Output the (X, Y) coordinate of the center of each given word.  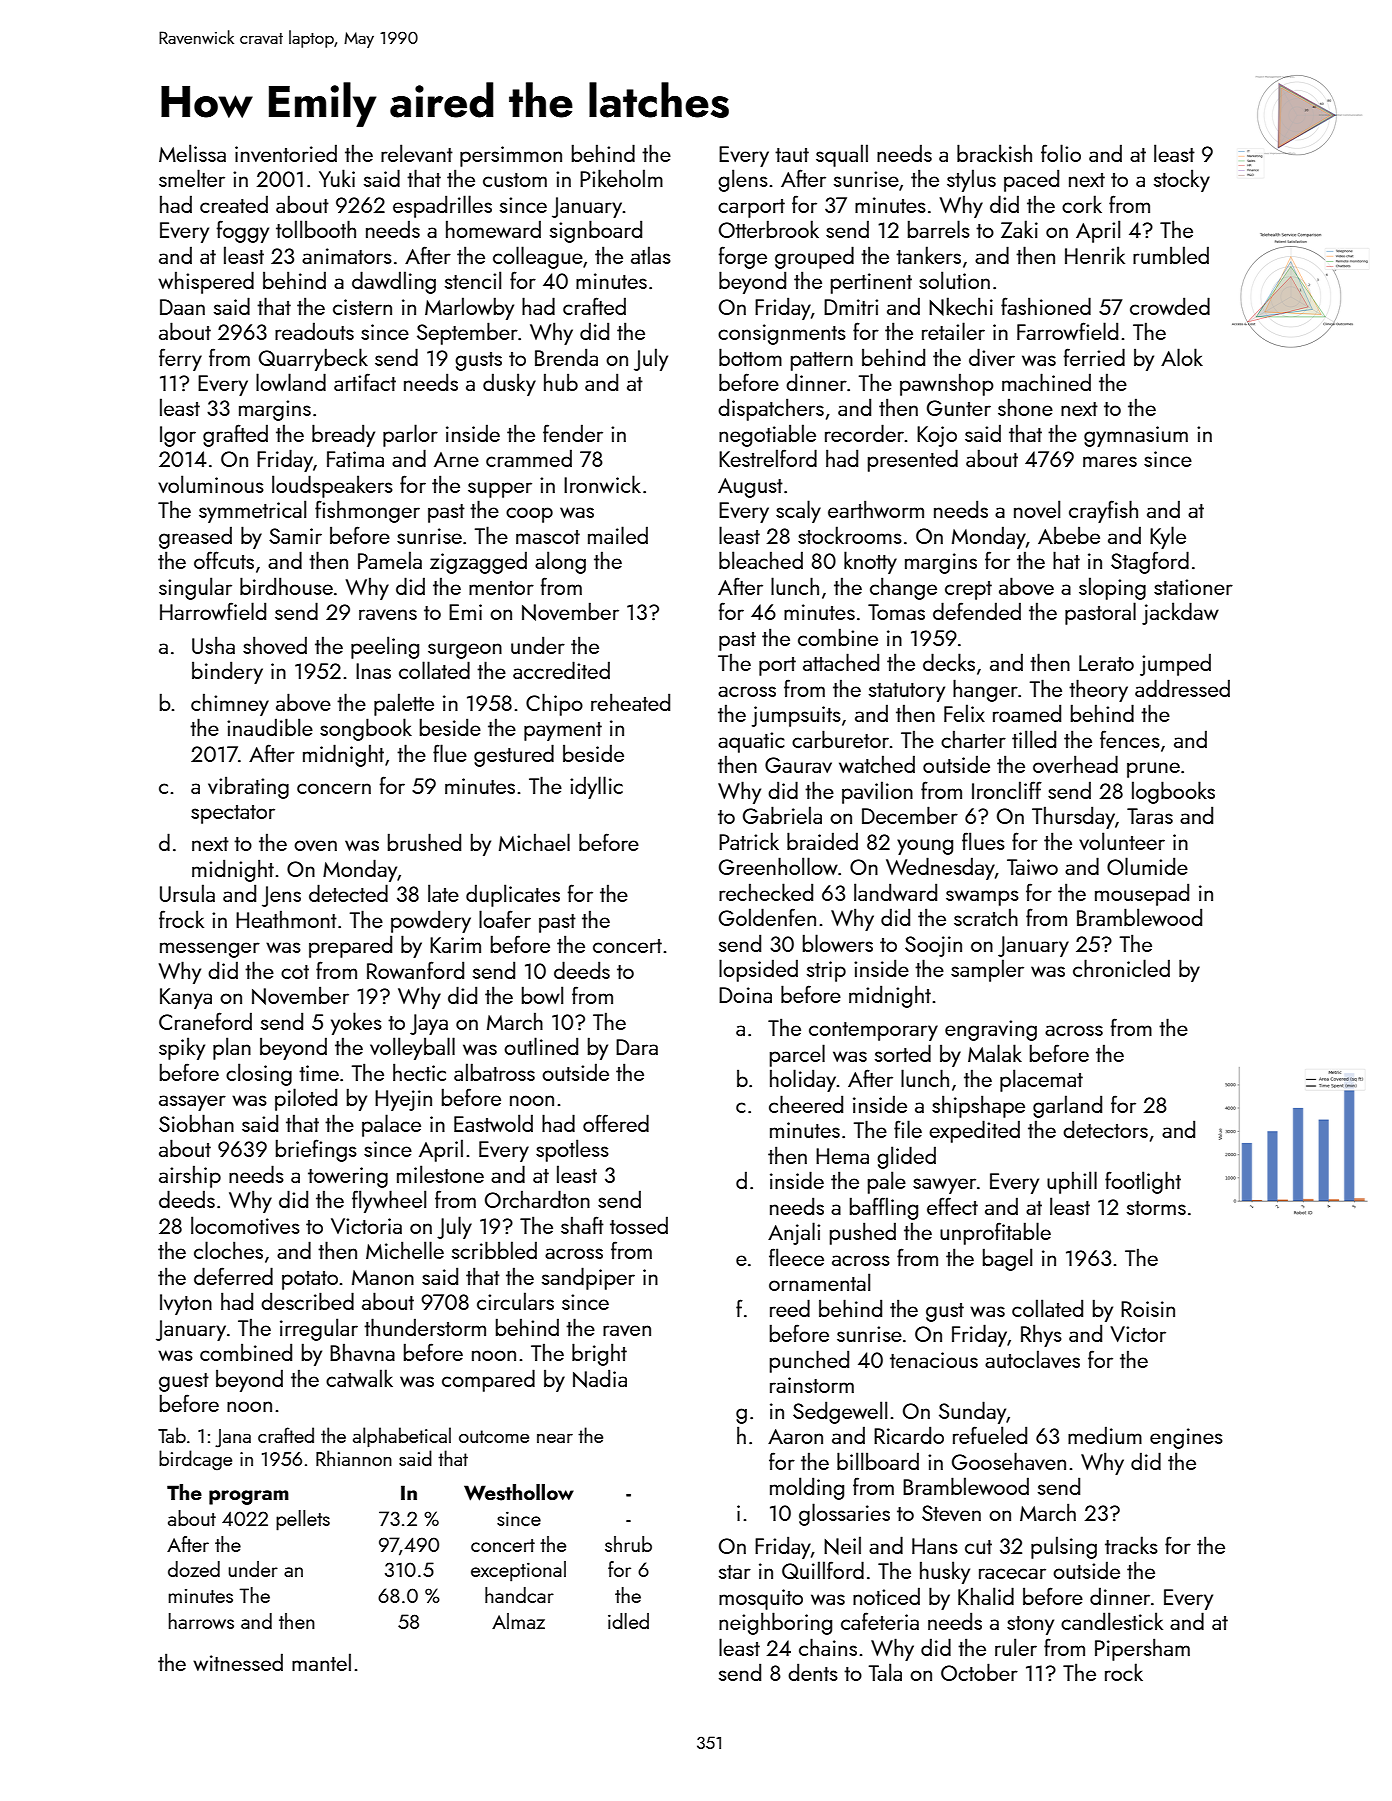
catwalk (359, 1378)
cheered (806, 1104)
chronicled (1121, 968)
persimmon (511, 156)
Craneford (205, 1021)
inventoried (286, 153)
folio (1061, 153)
